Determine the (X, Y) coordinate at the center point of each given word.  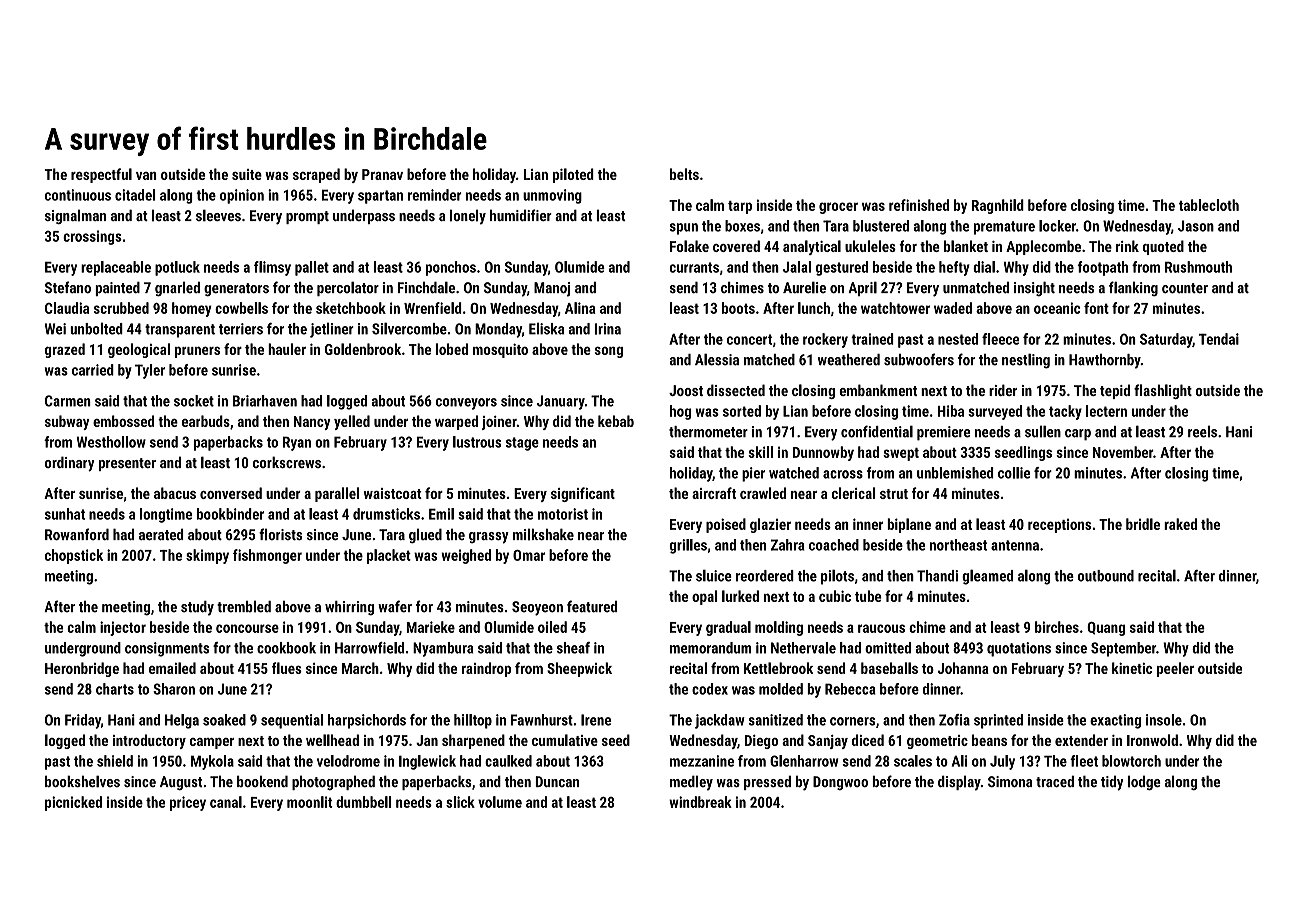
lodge (1144, 782)
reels (1202, 431)
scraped (316, 175)
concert (749, 339)
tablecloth (1209, 205)
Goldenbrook (363, 349)
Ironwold (1152, 740)
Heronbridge (82, 669)
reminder (435, 195)
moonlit (310, 802)
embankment (878, 390)
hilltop (473, 721)
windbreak (700, 802)
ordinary (69, 464)
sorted (742, 411)
